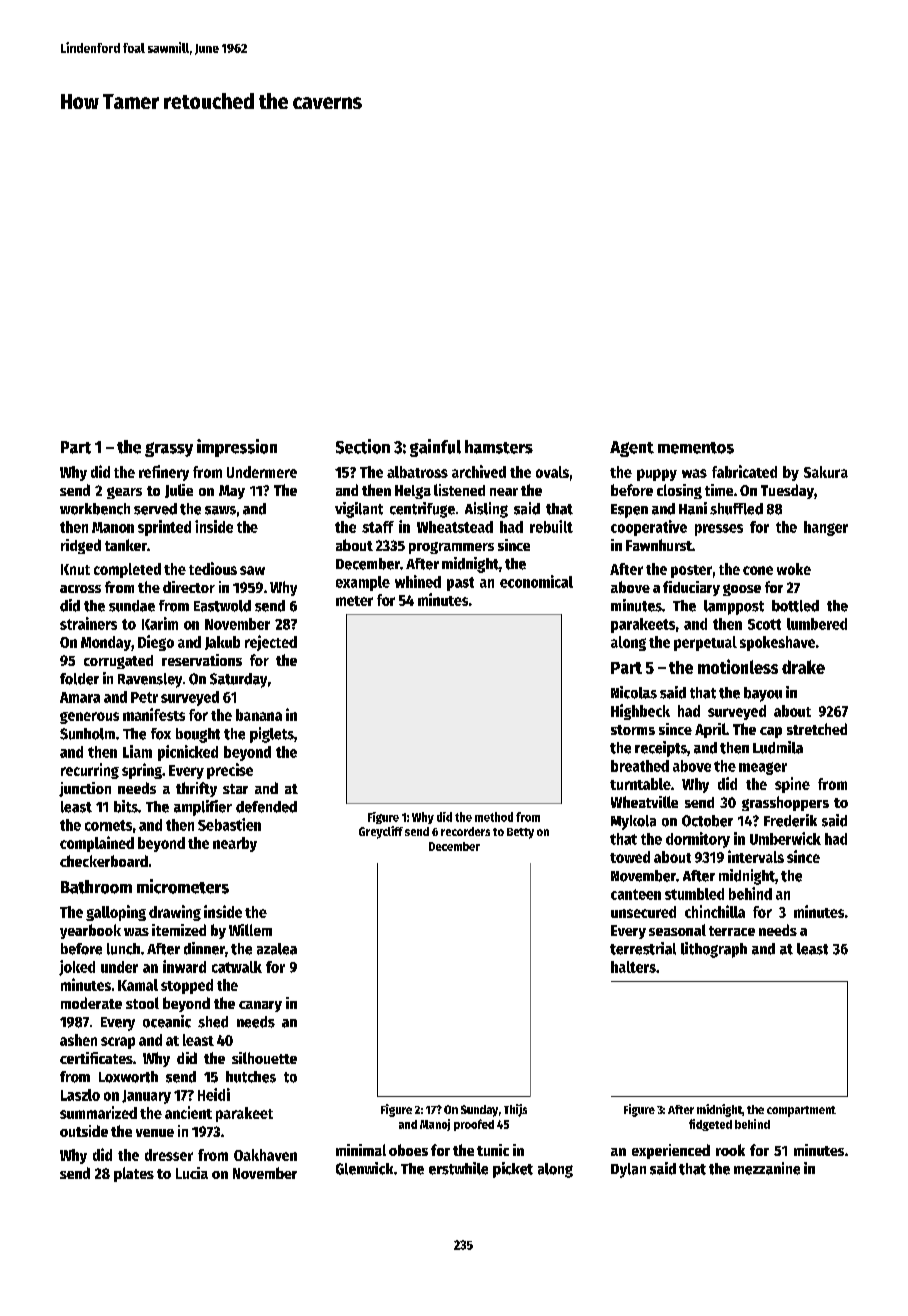 This screenshot has height=1316, width=908. Describe the element at coordinates (128, 1077) in the screenshot. I see `Loxworth` at that location.
